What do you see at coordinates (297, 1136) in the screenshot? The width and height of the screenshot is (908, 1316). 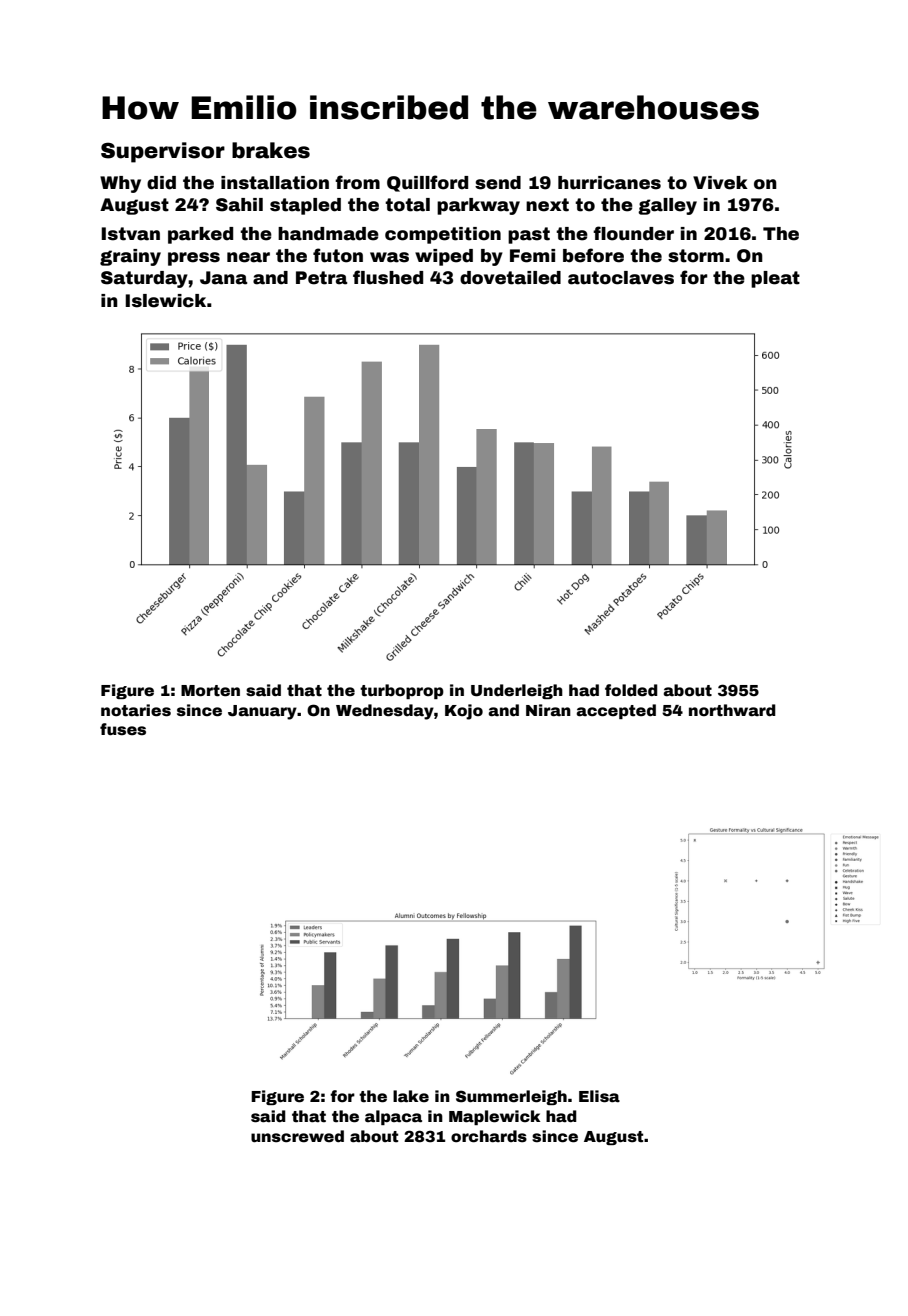 I see `unscrewed` at bounding box center [297, 1136].
